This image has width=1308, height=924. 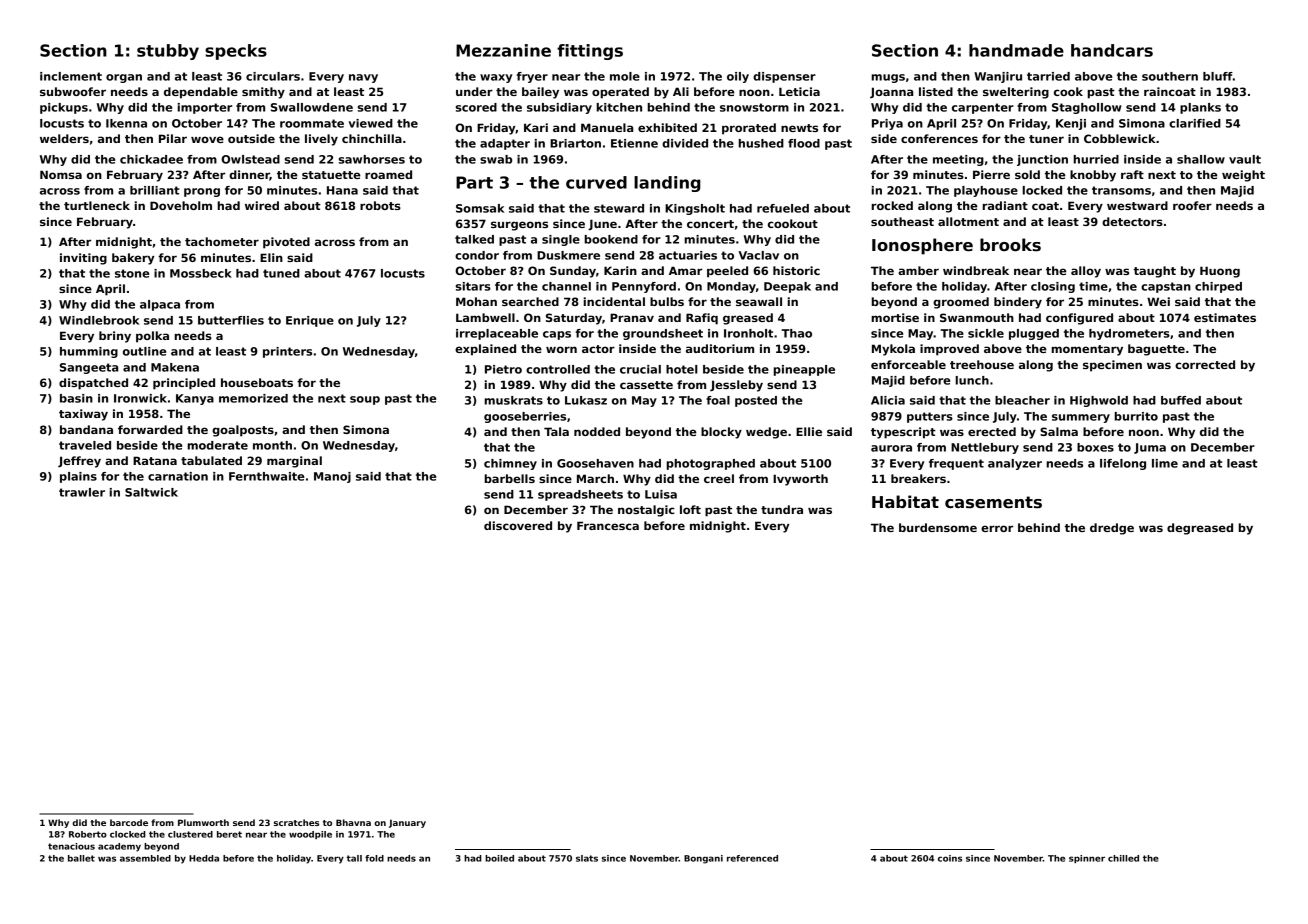 What do you see at coordinates (968, 221) in the image?
I see `allotment` at bounding box center [968, 221].
